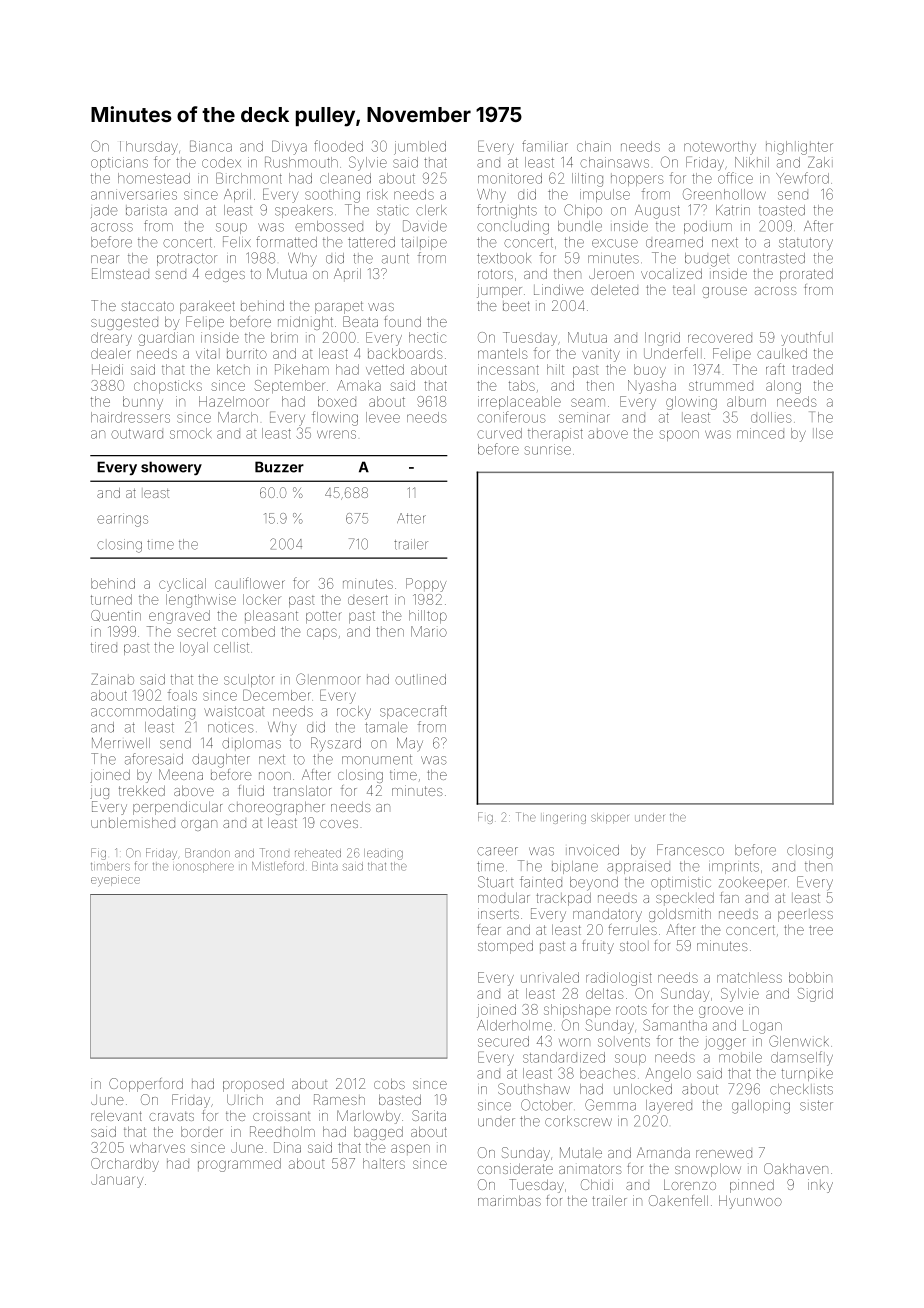  What do you see at coordinates (250, 583) in the document?
I see `cauliflower` at bounding box center [250, 583].
